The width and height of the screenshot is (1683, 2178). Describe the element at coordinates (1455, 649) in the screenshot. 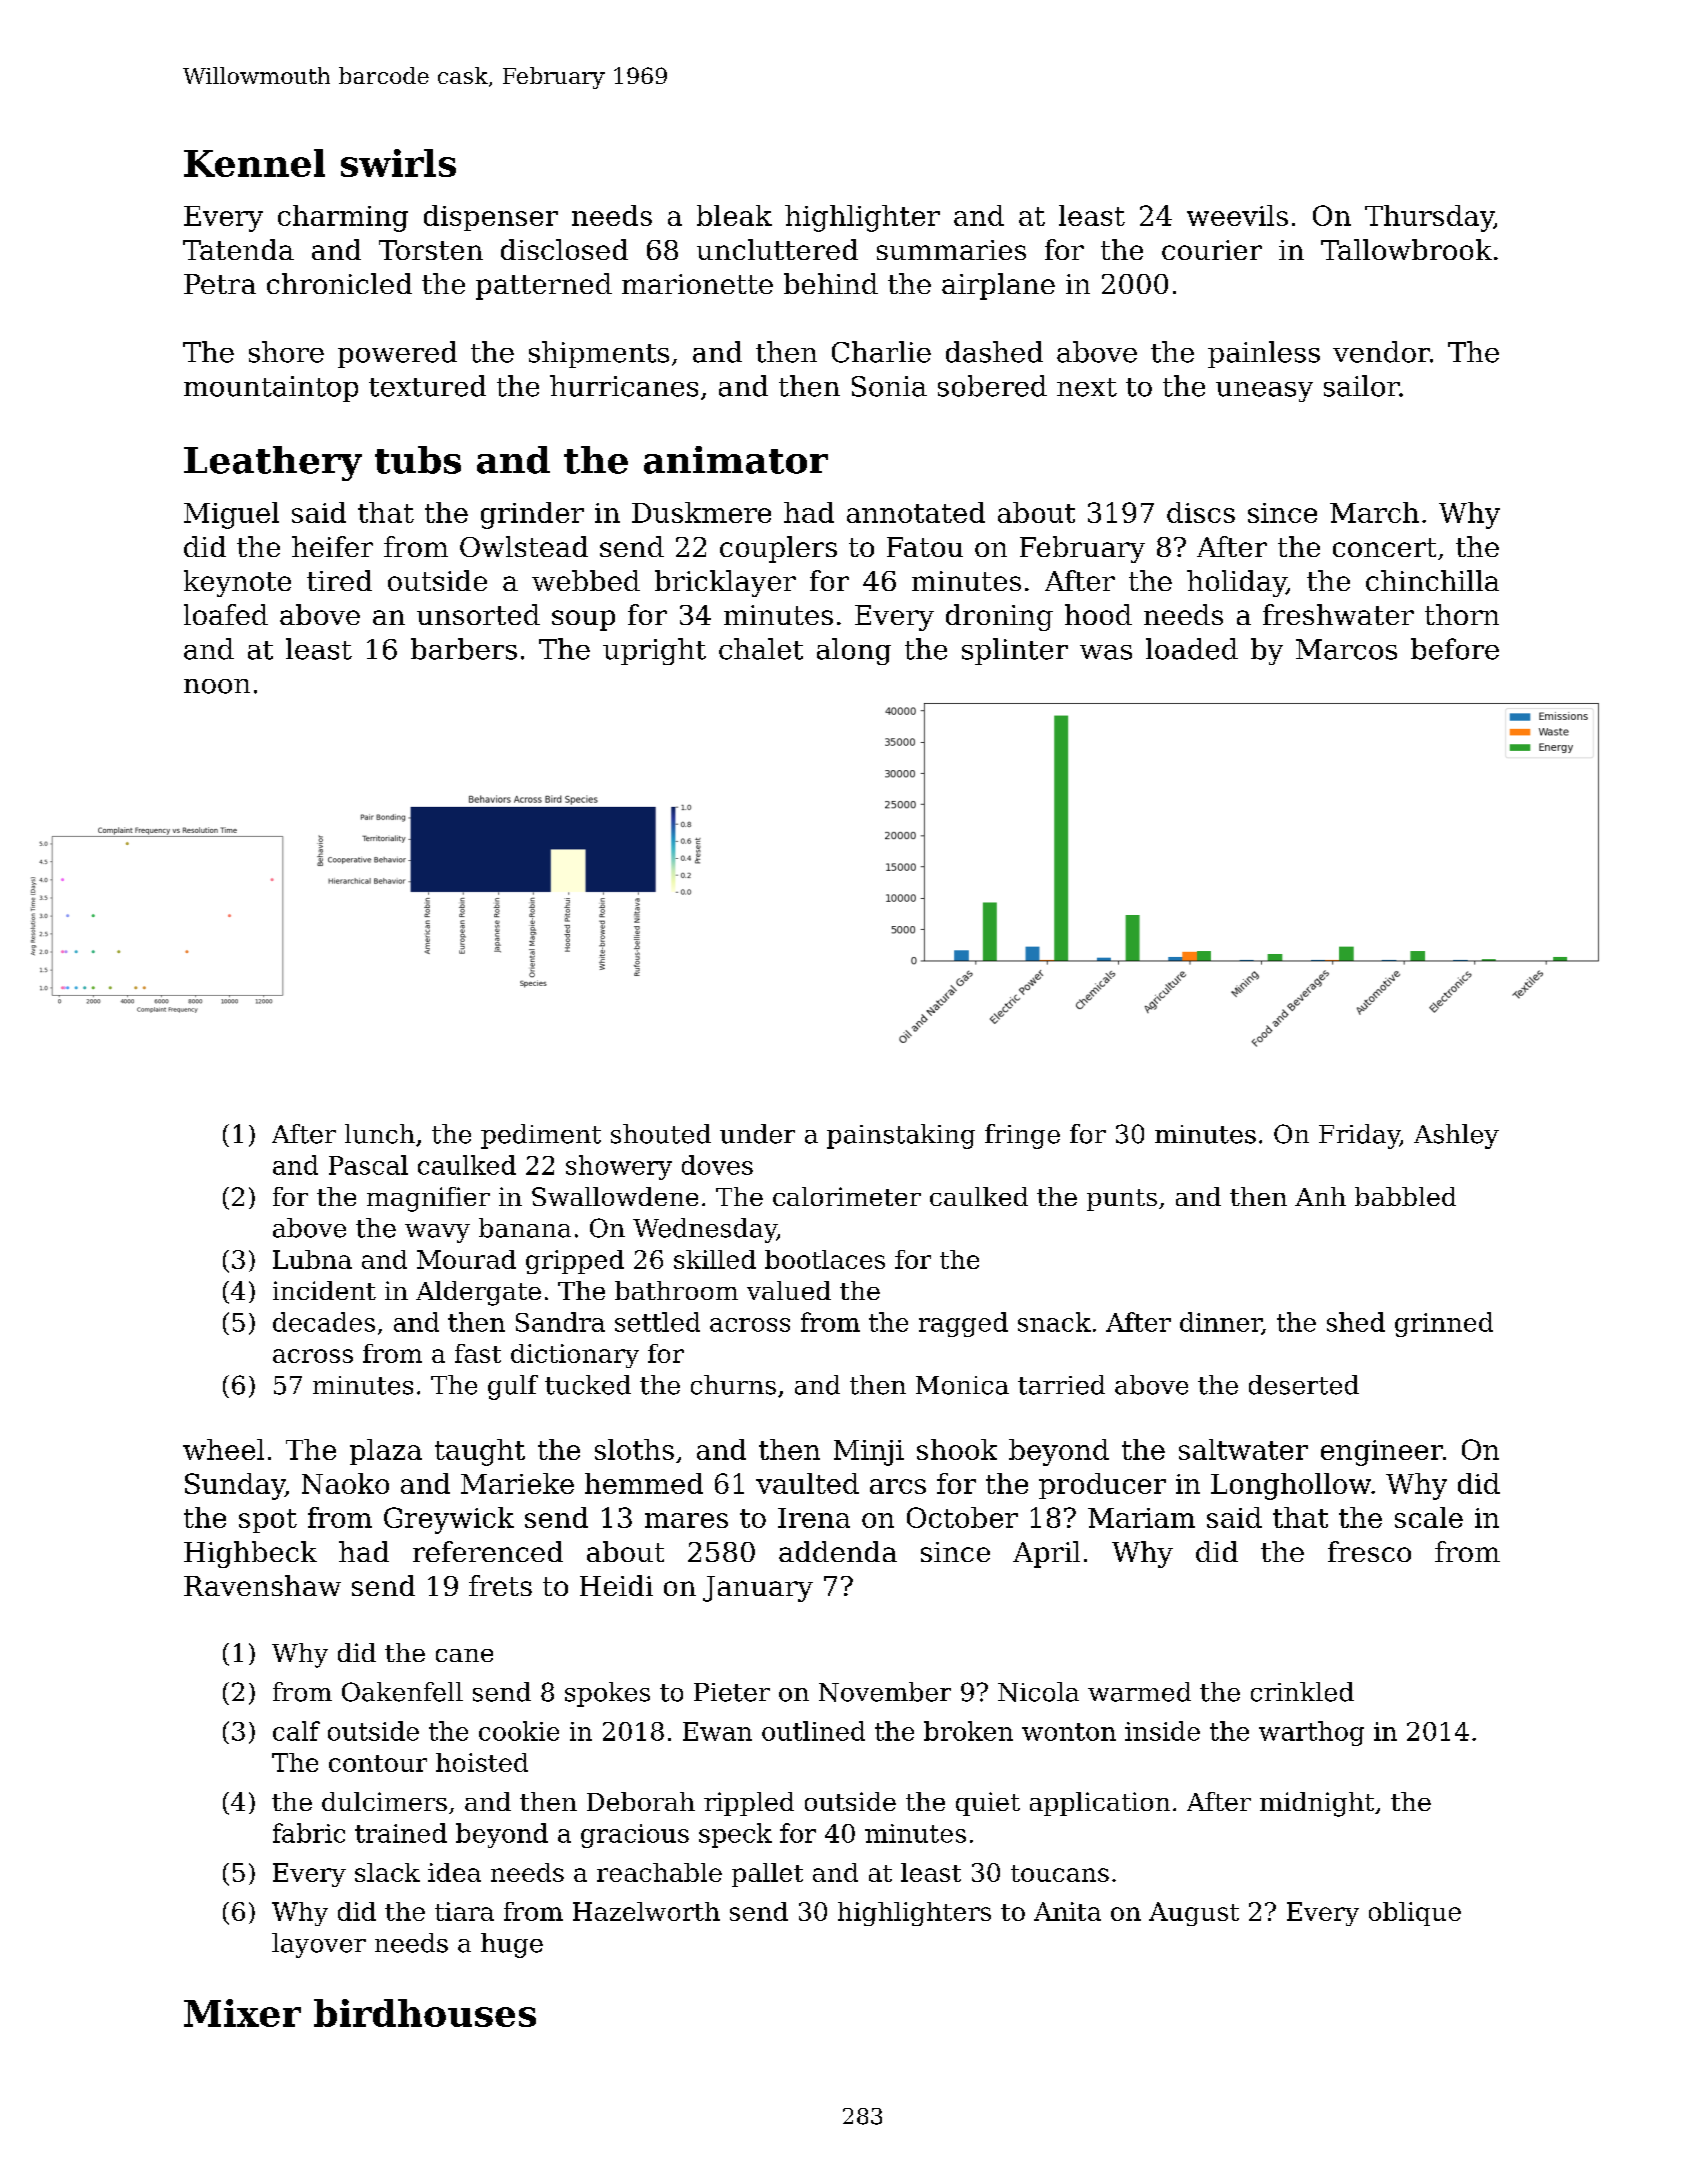

I see `before` at that location.
